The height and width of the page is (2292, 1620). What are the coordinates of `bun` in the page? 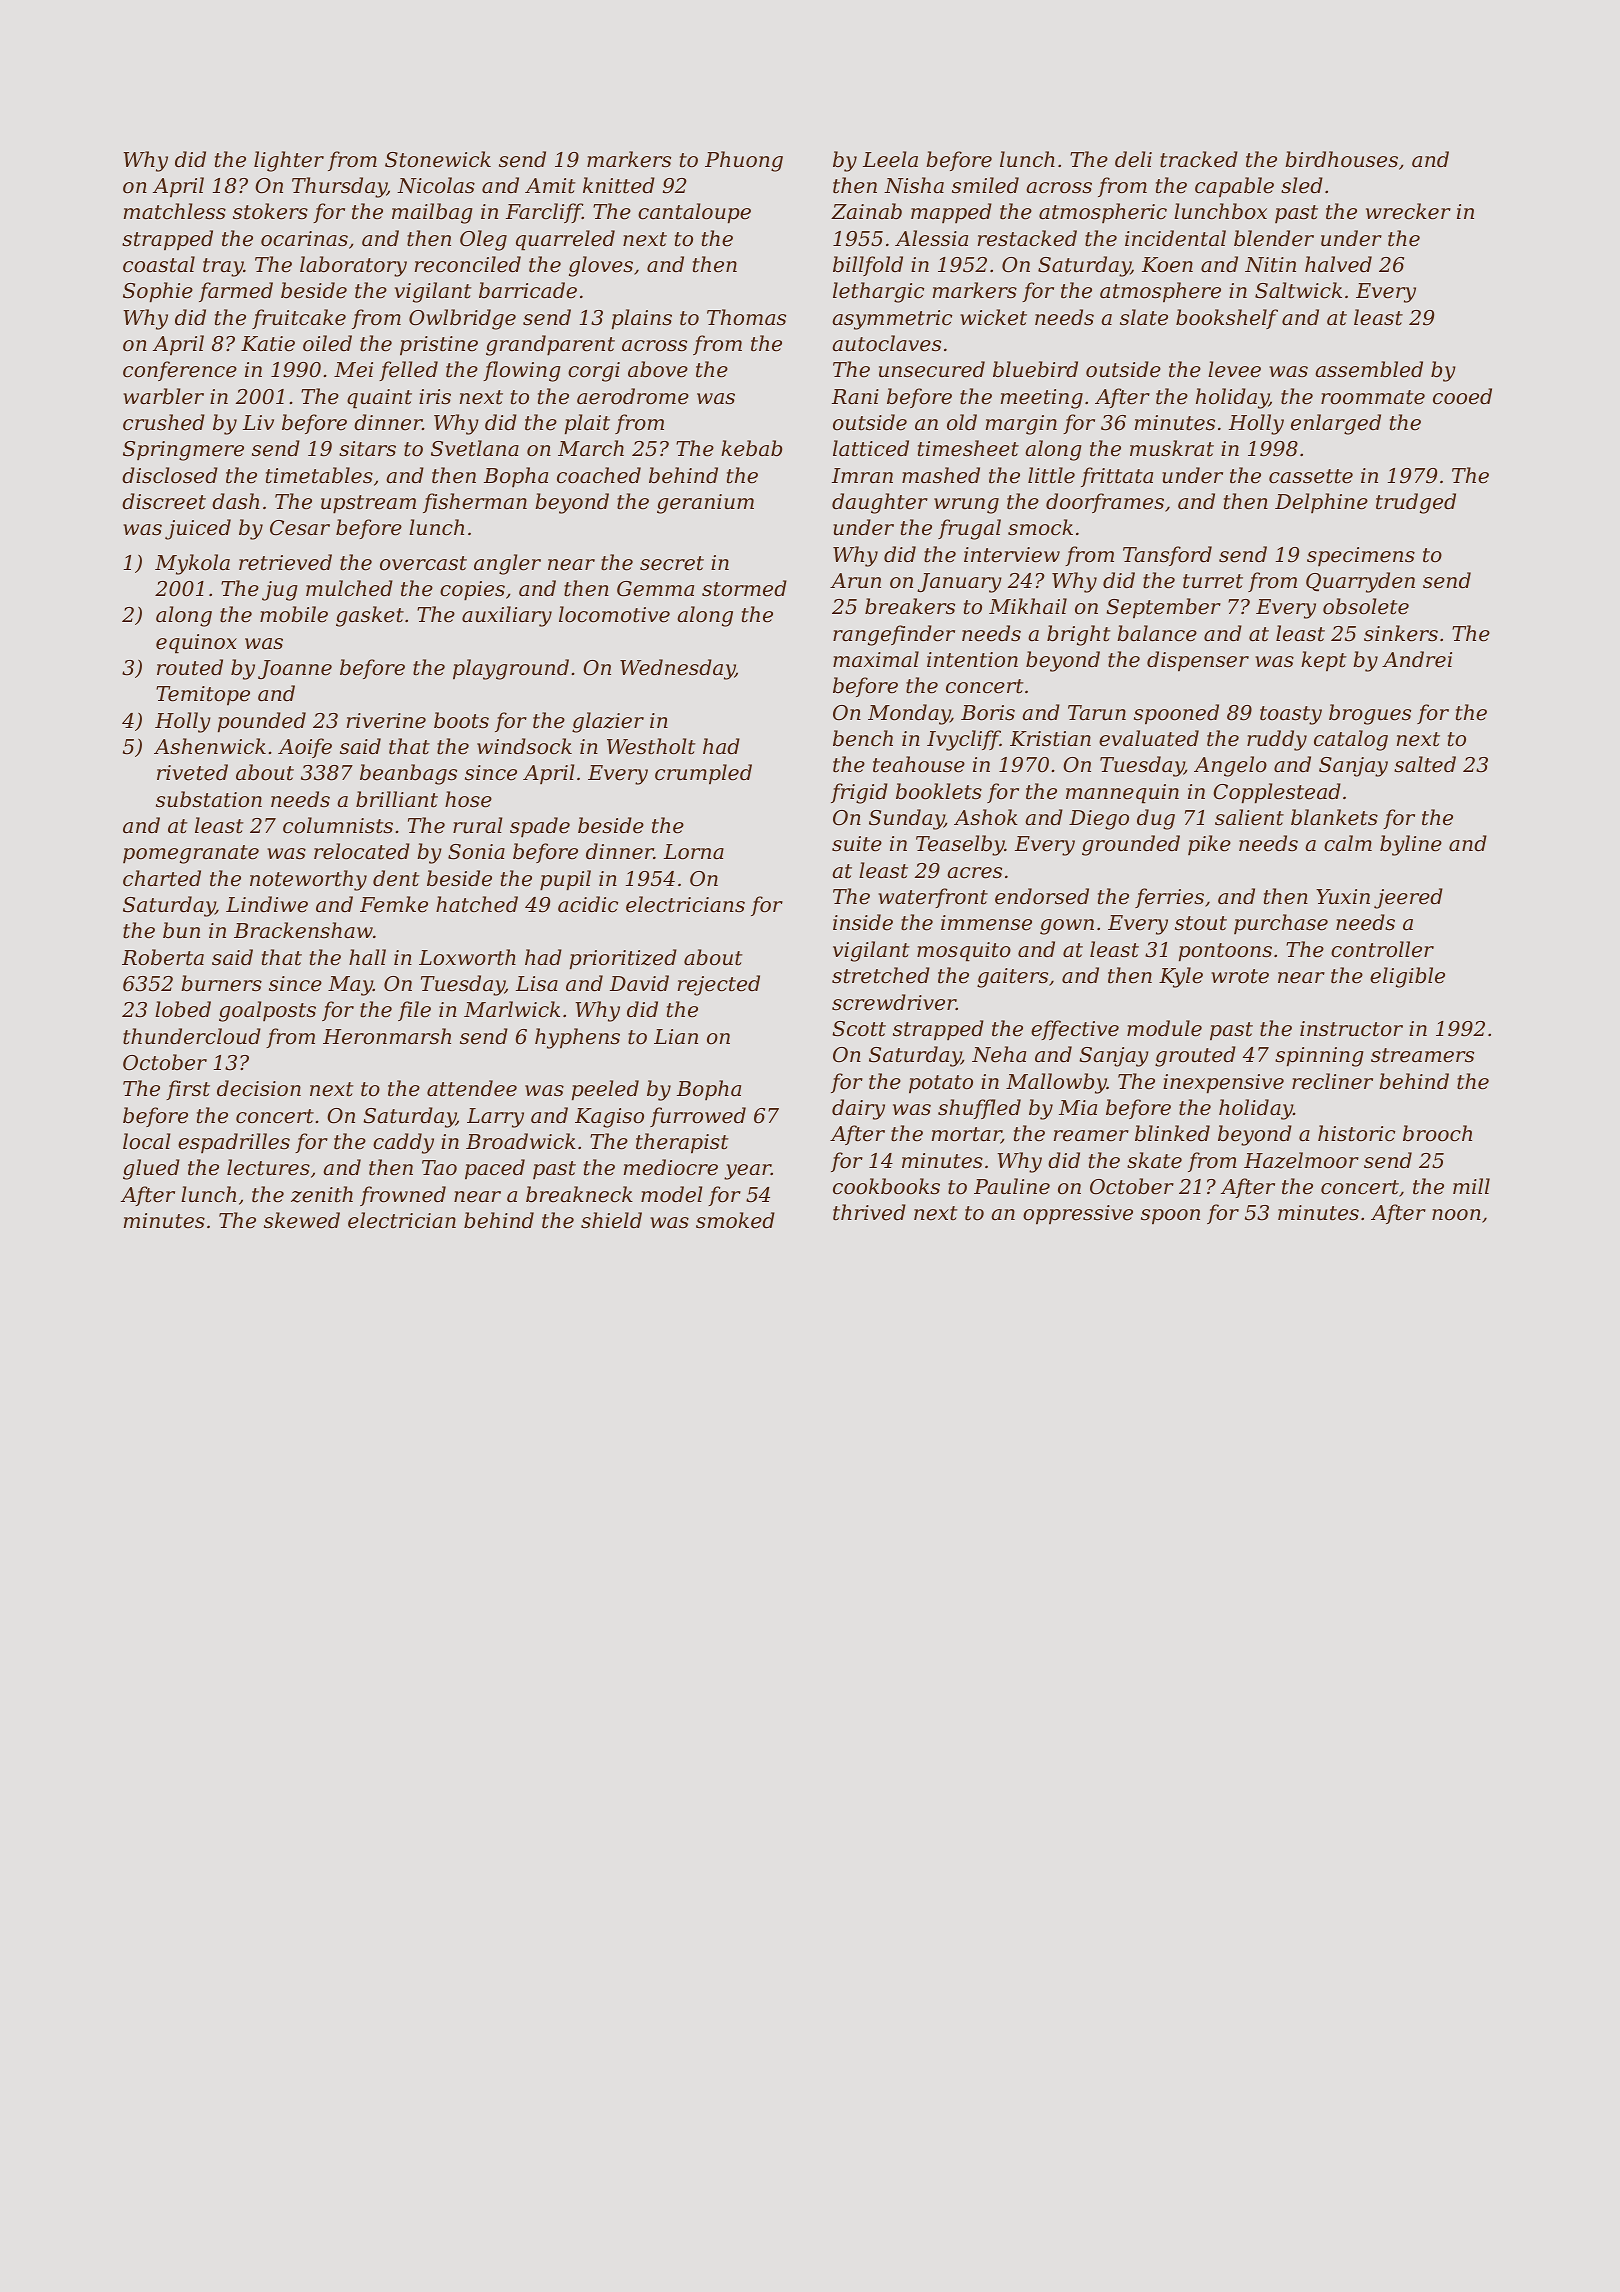 It's located at (181, 930).
